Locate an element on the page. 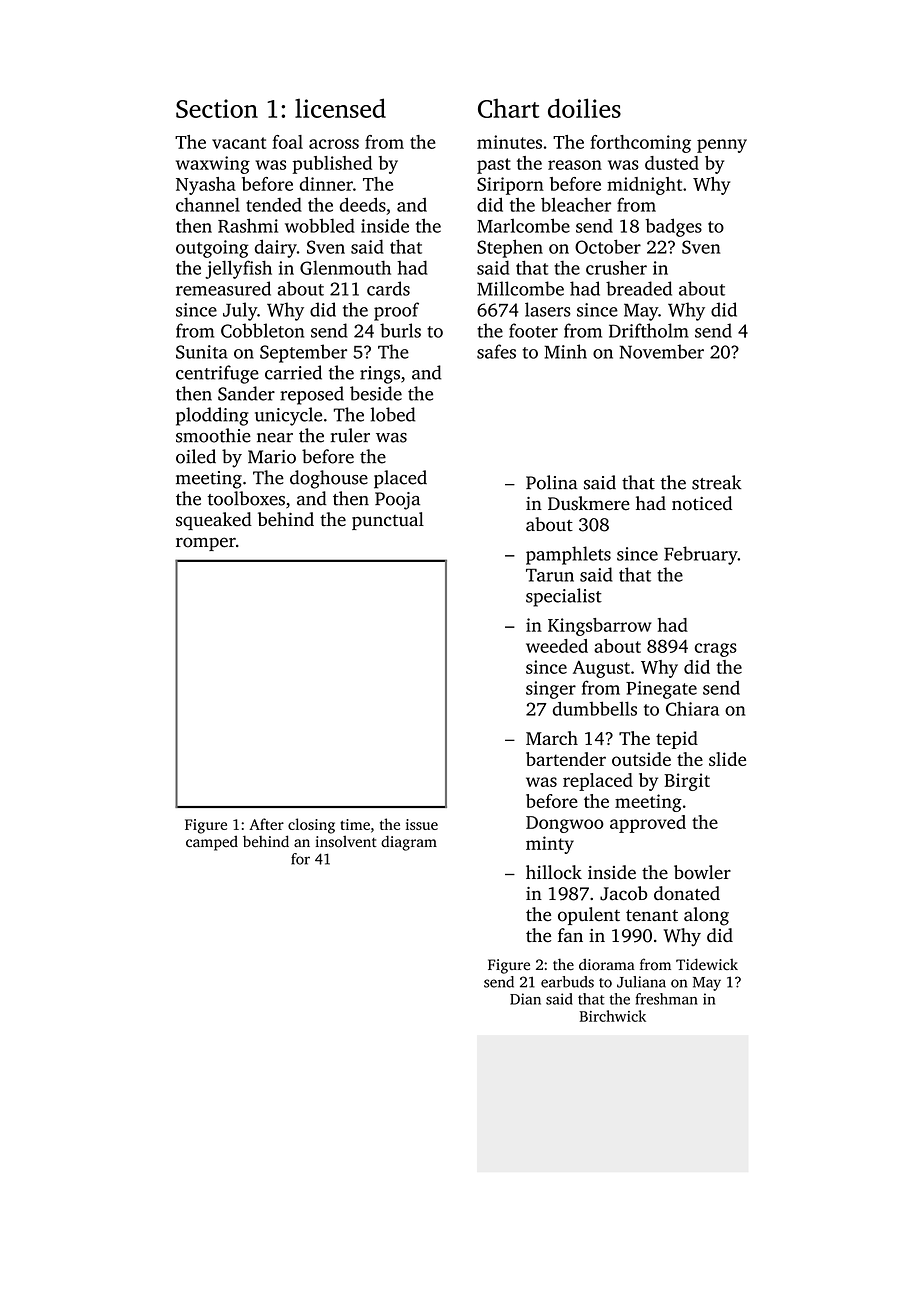  published is located at coordinates (332, 165).
